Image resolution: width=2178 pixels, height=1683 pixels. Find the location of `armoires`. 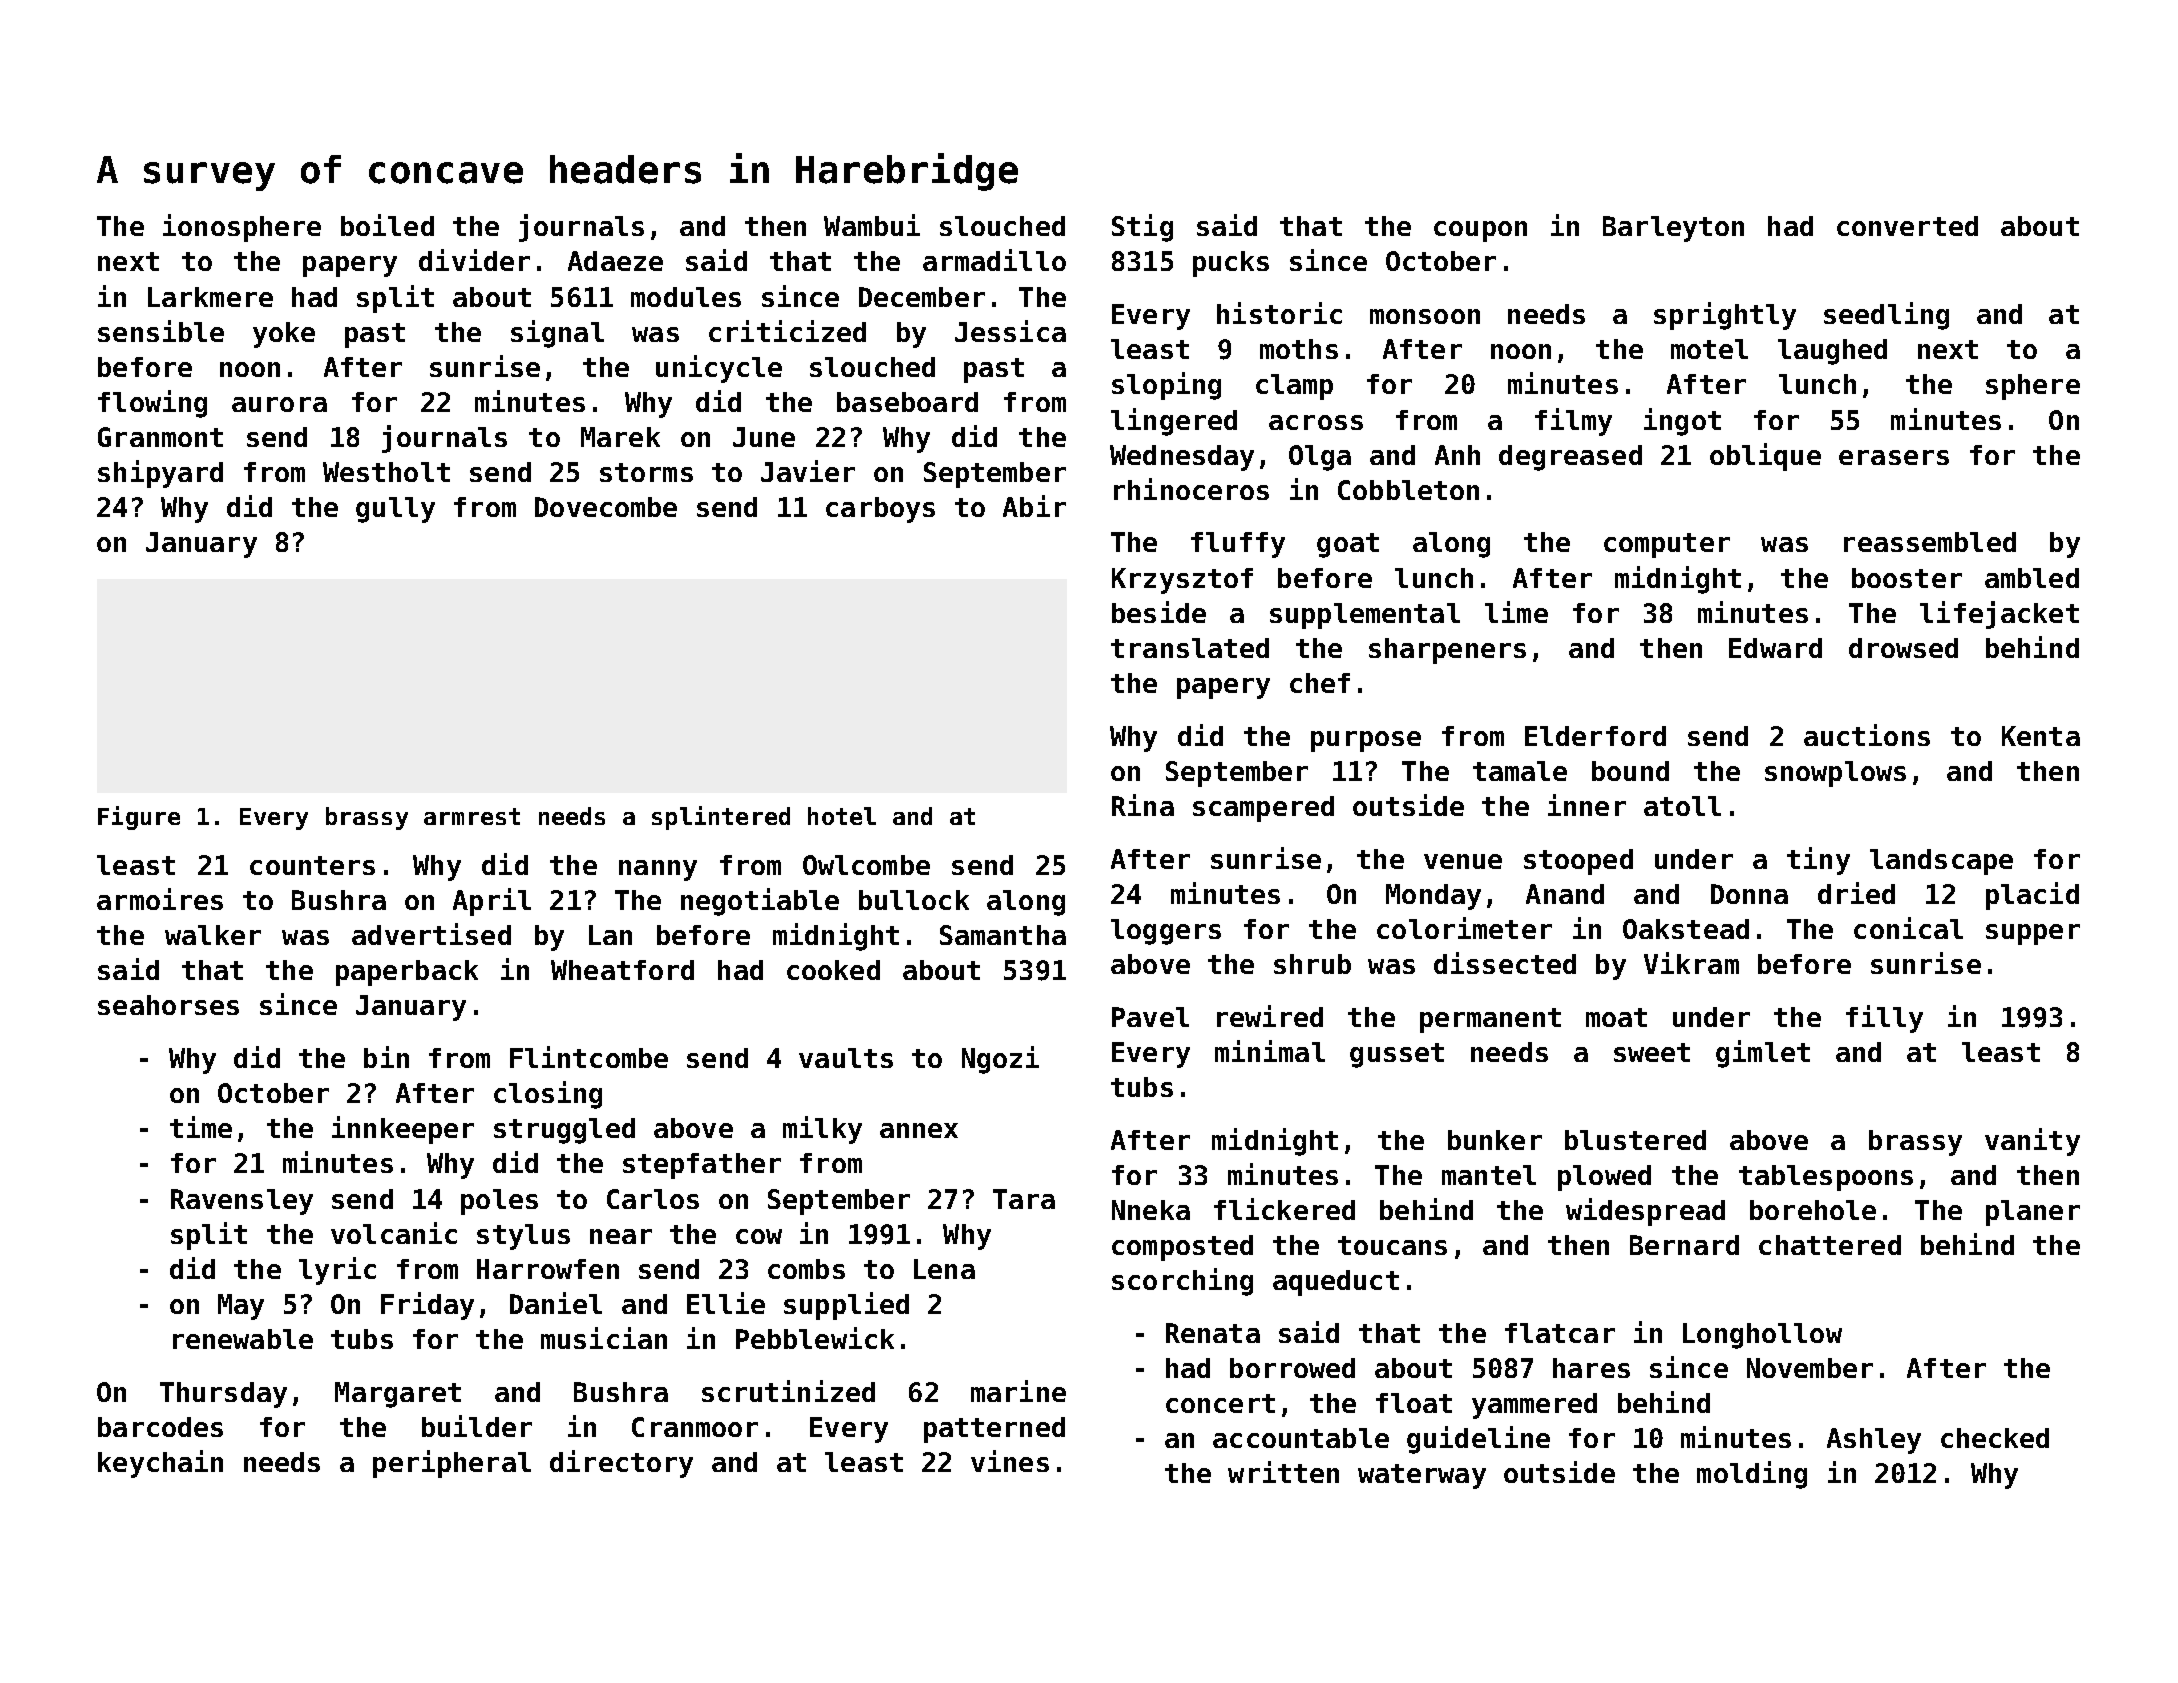

armoires is located at coordinates (160, 899).
